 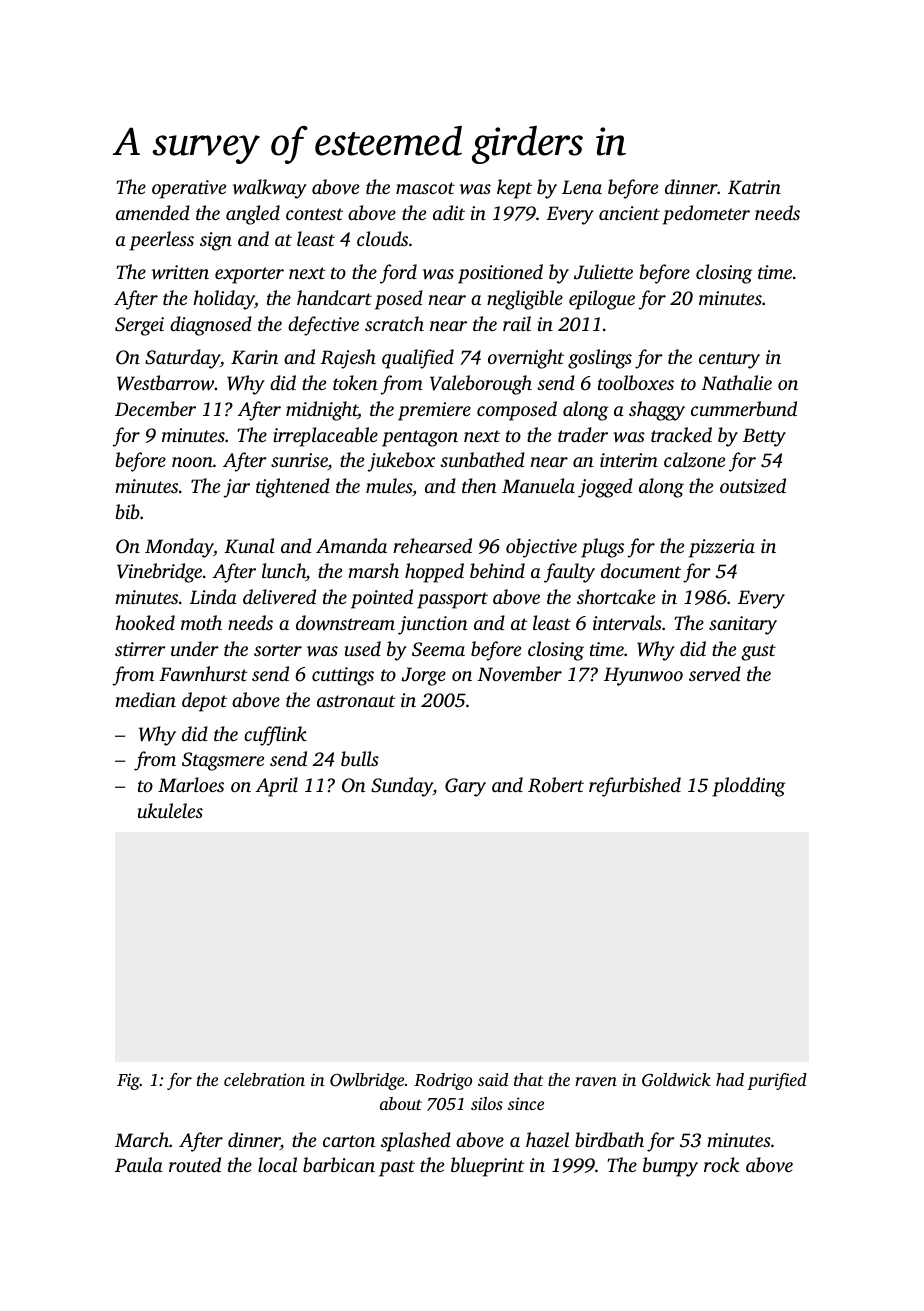 What do you see at coordinates (277, 1164) in the document?
I see `local` at bounding box center [277, 1164].
